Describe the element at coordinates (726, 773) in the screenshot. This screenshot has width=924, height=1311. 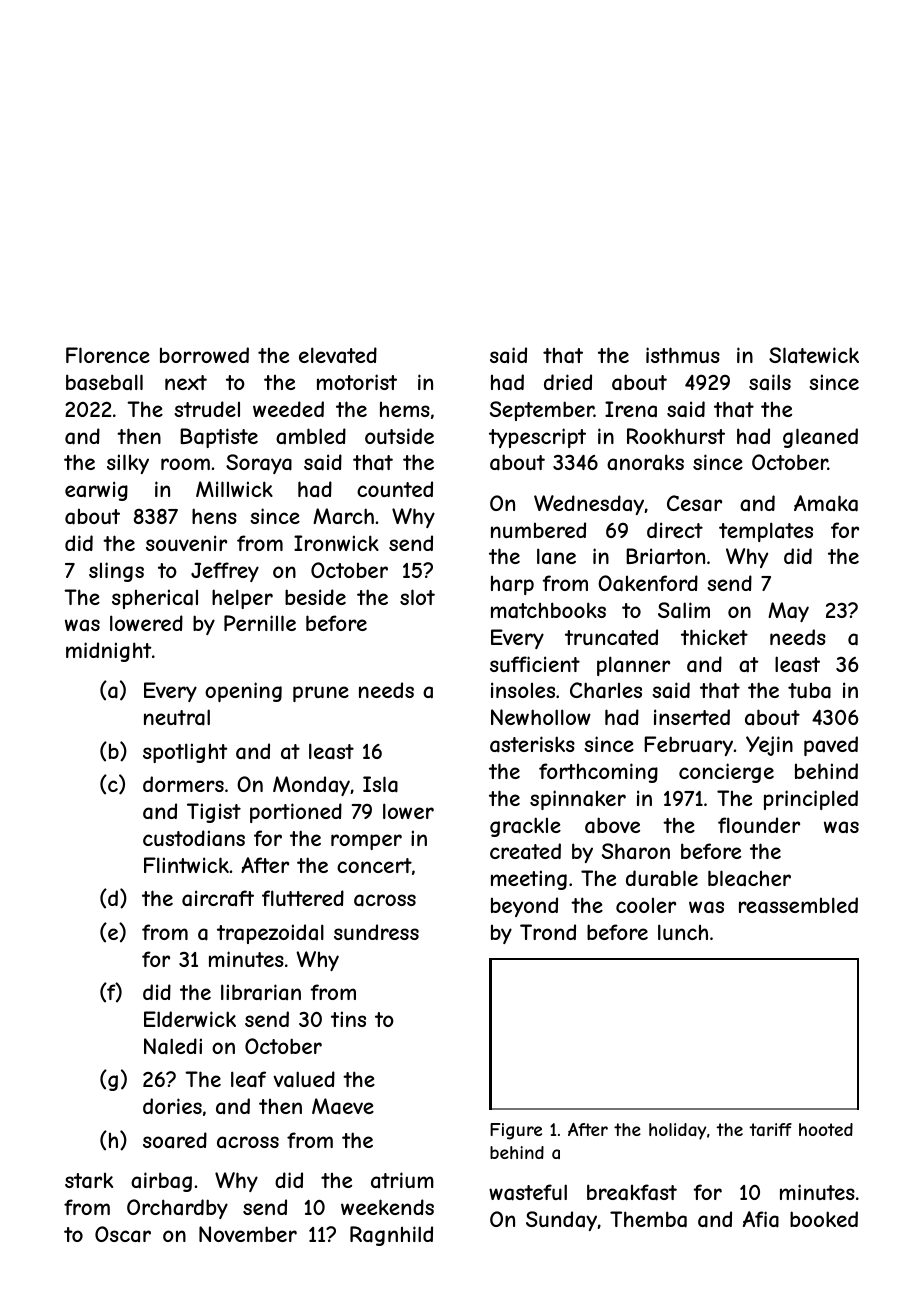
I see `concierge` at that location.
